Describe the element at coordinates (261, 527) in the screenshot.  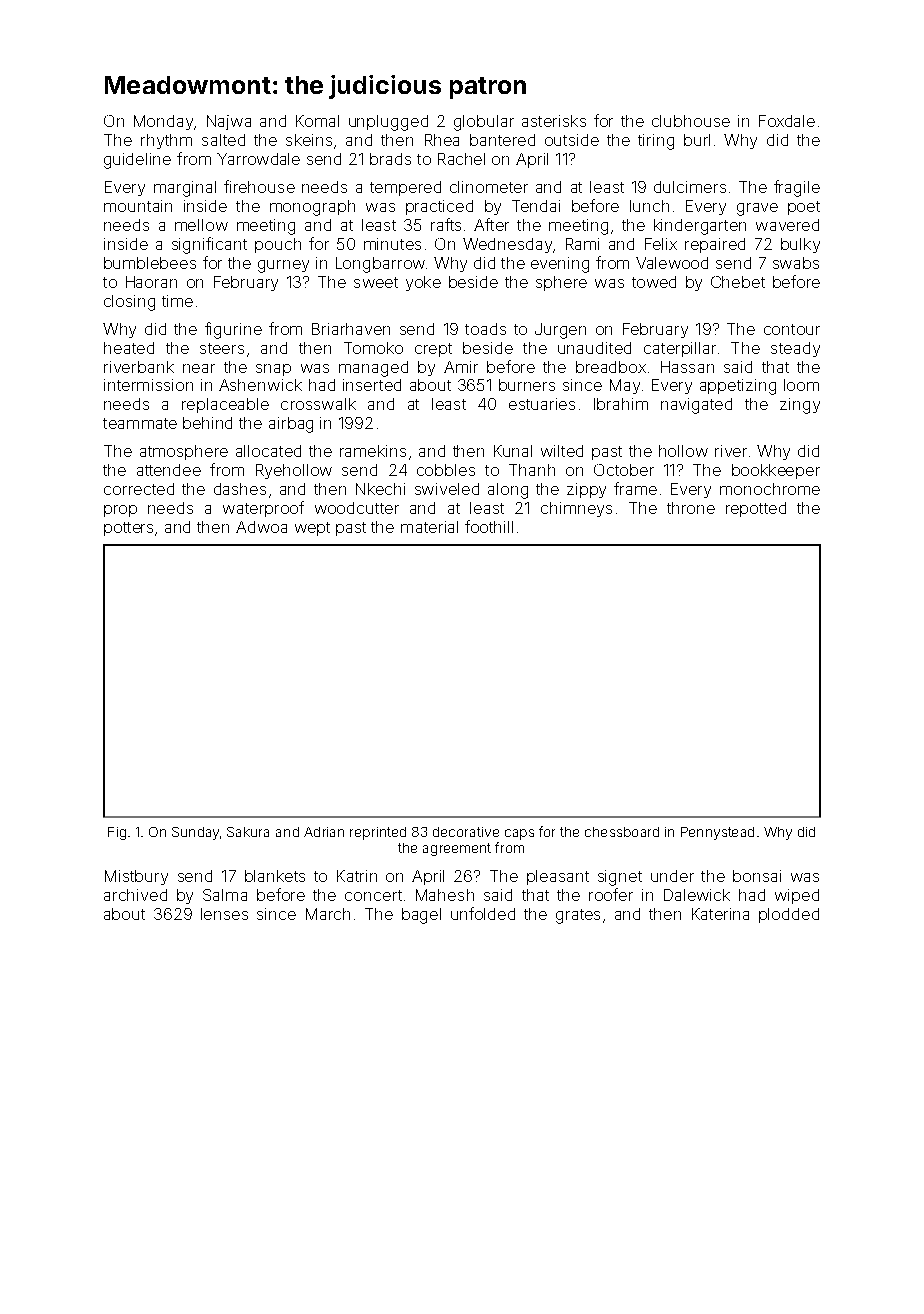
I see `Adwoa` at that location.
